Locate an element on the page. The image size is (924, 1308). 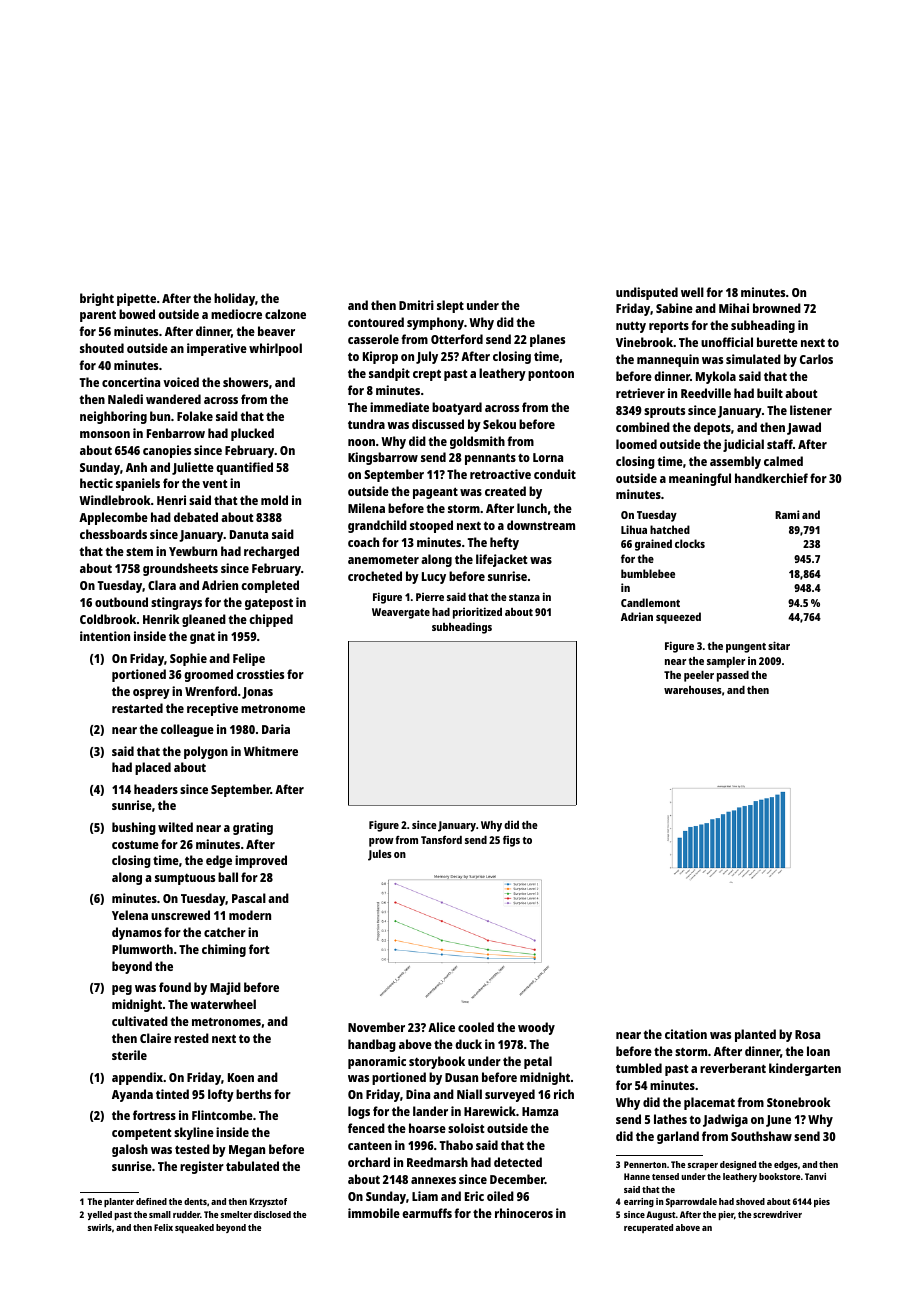
holiday is located at coordinates (234, 299).
